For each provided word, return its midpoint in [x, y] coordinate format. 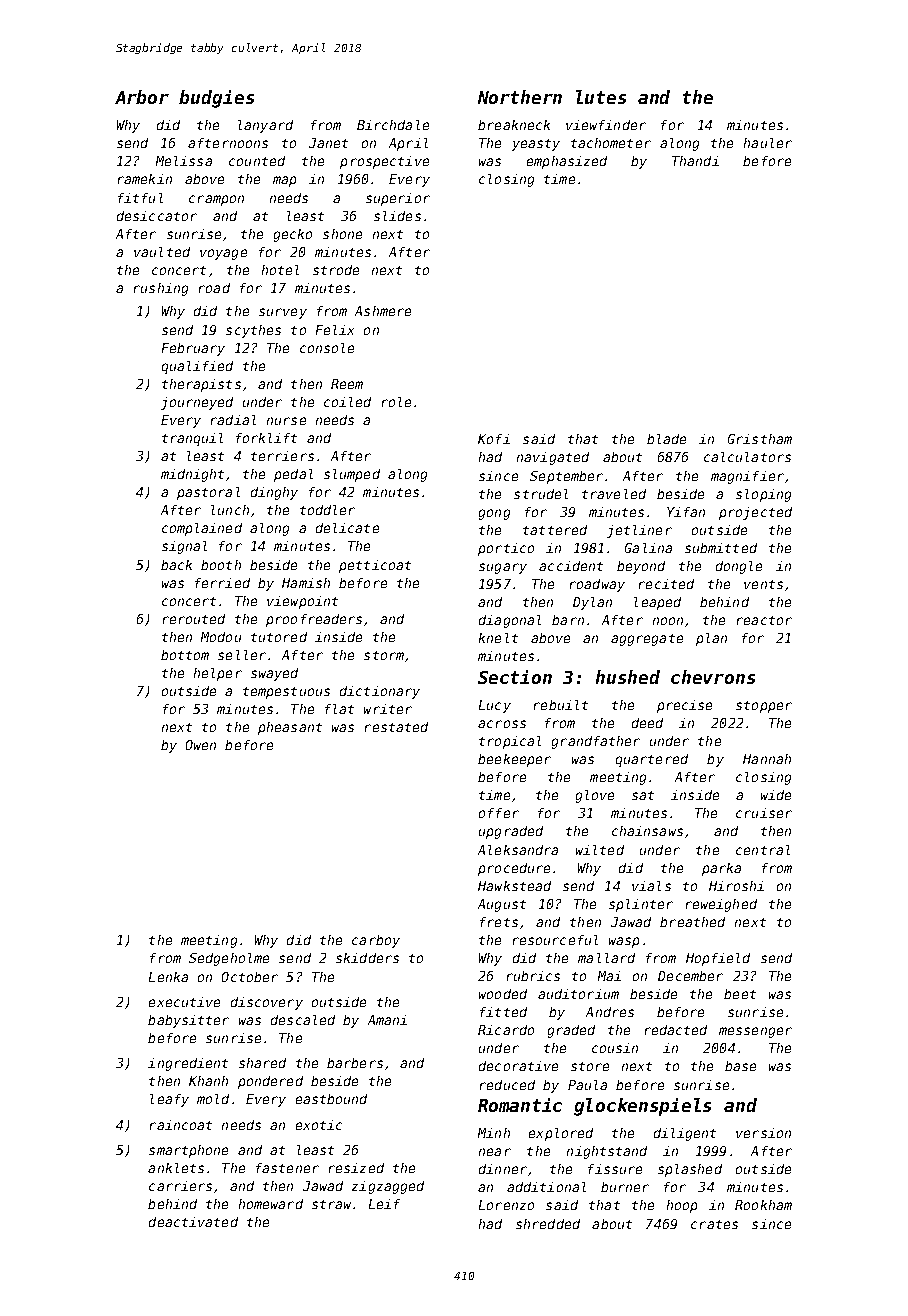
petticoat [375, 566]
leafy [169, 1100]
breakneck [514, 125]
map [284, 181]
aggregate [647, 640]
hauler [768, 143]
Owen [201, 745]
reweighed [721, 905]
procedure [514, 869]
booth [221, 565]
